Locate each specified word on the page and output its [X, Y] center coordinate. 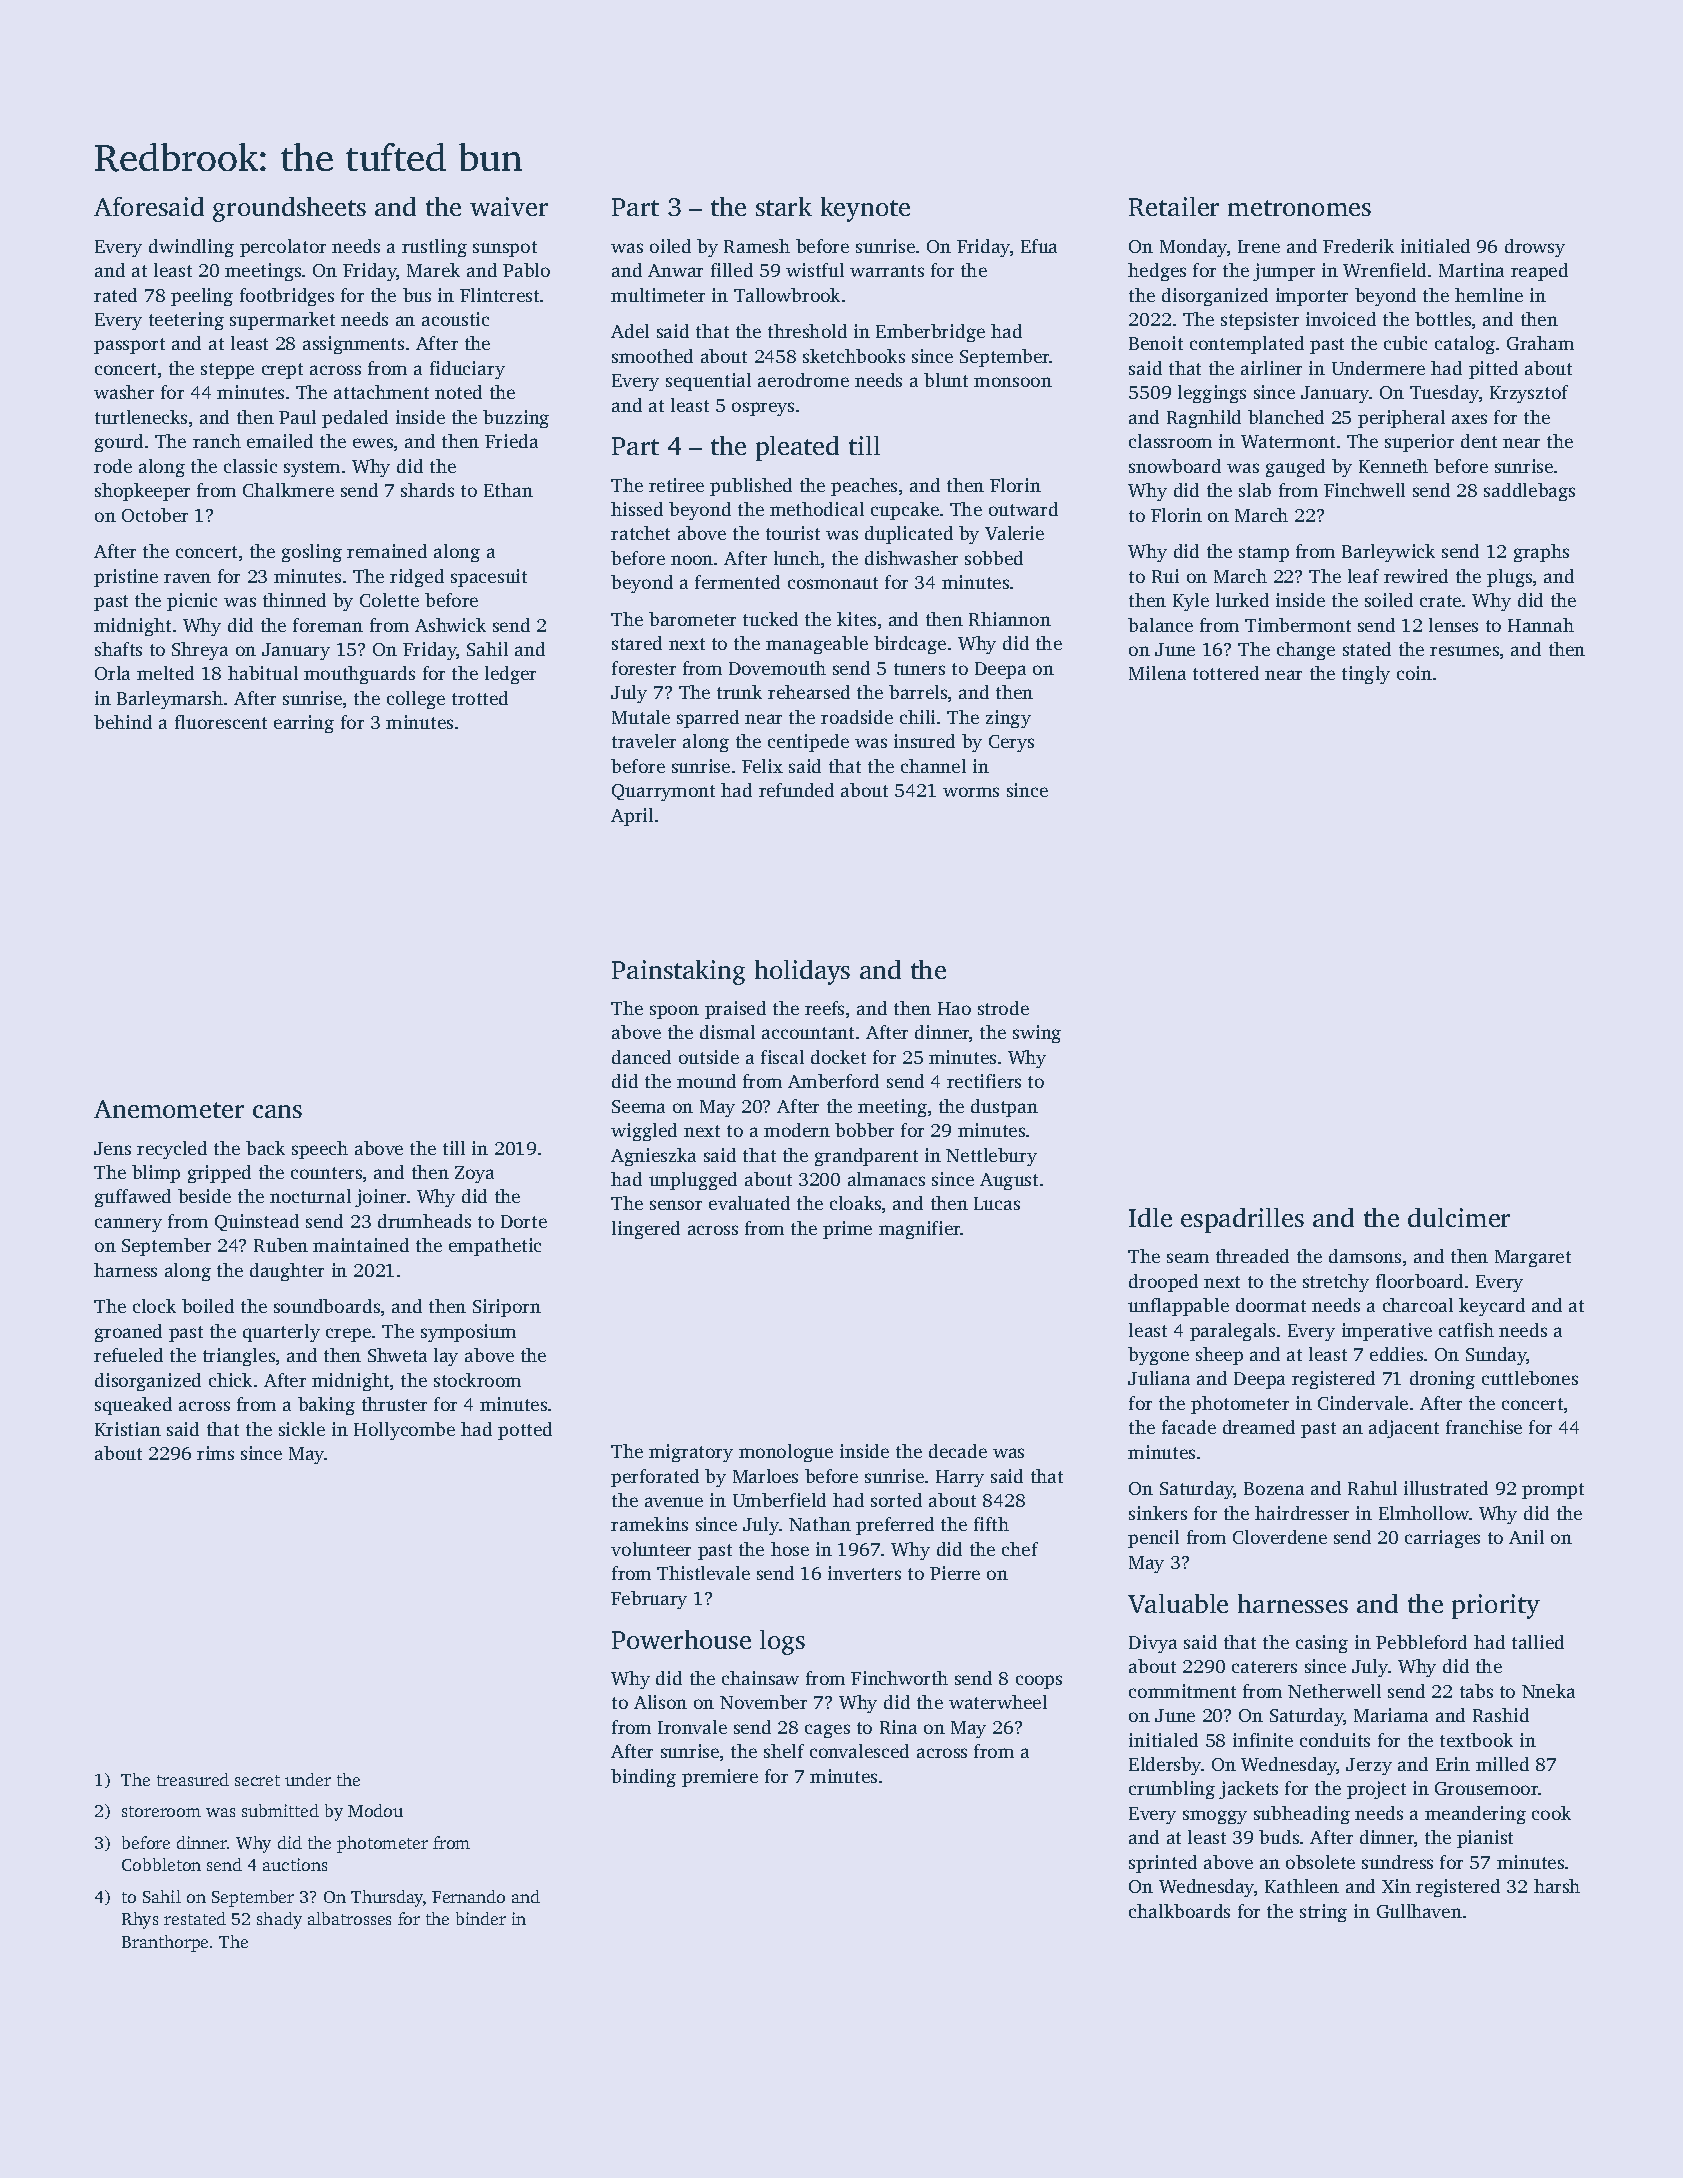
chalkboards [1179, 1911]
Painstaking [678, 972]
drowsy [1535, 248]
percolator [283, 248]
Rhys [140, 1920]
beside [204, 1196]
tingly [1366, 675]
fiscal [782, 1057]
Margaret [1533, 1258]
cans [277, 1111]
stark [784, 206]
